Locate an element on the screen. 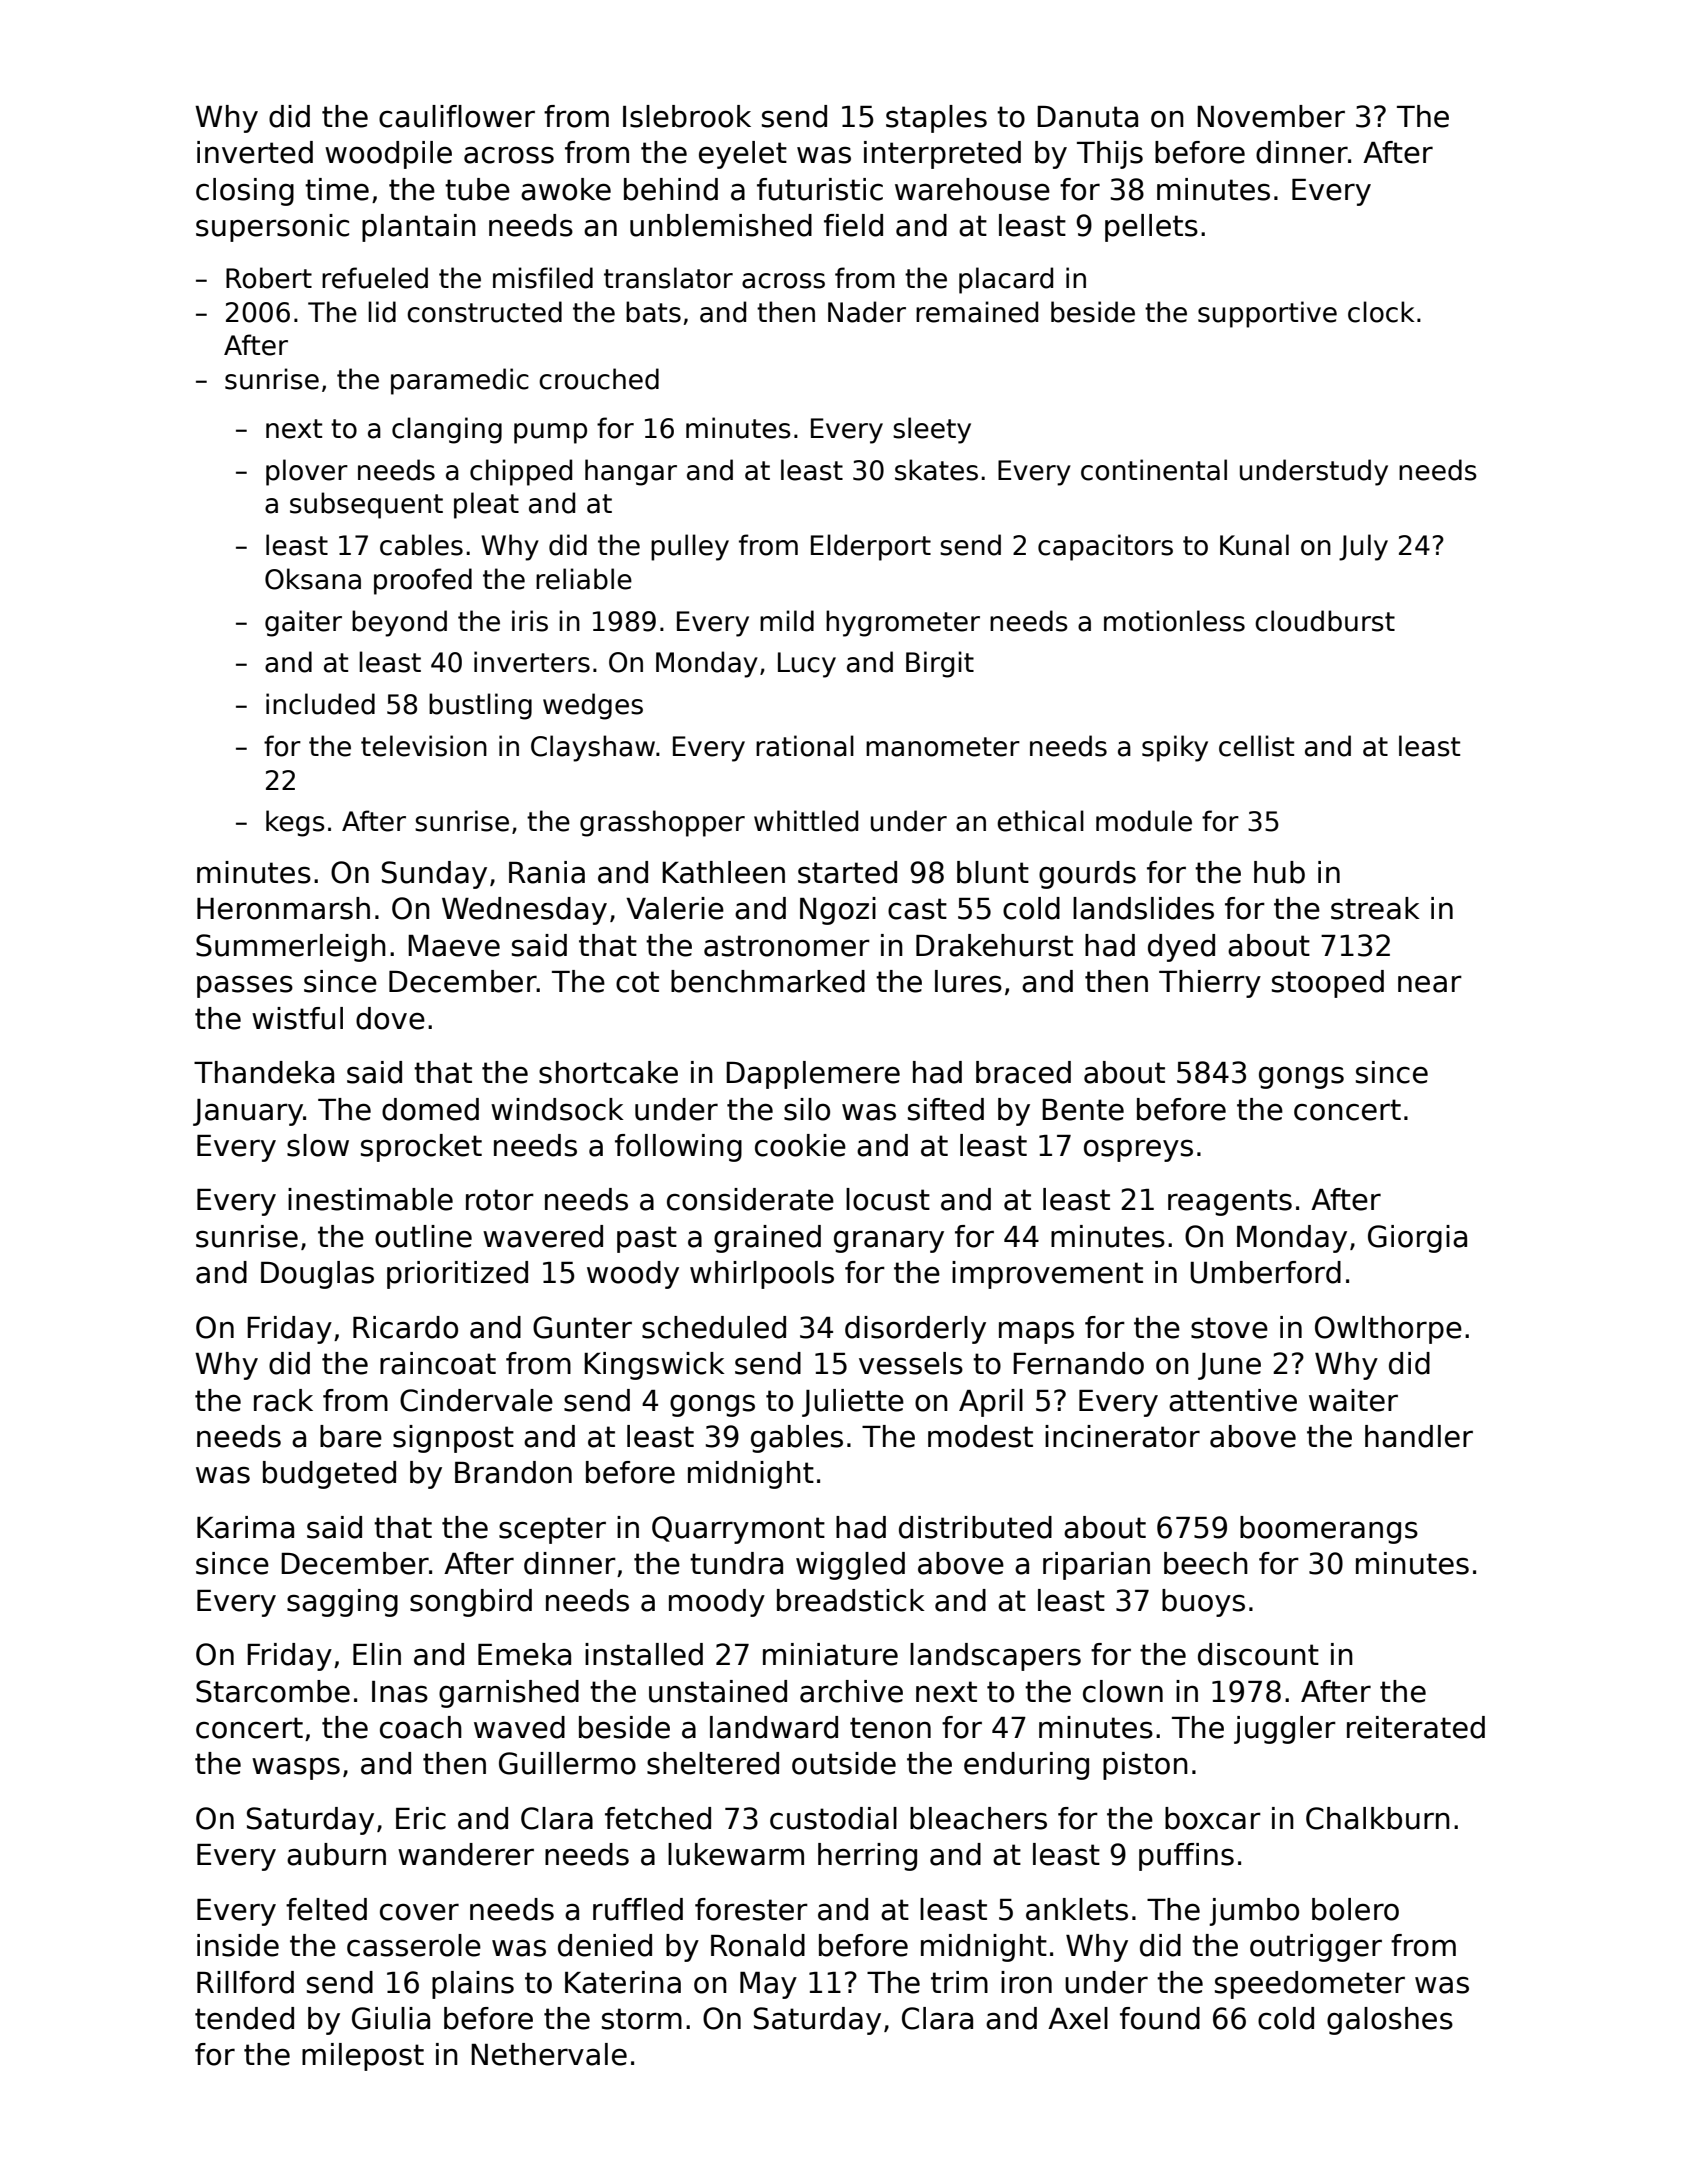  hangar is located at coordinates (631, 472).
